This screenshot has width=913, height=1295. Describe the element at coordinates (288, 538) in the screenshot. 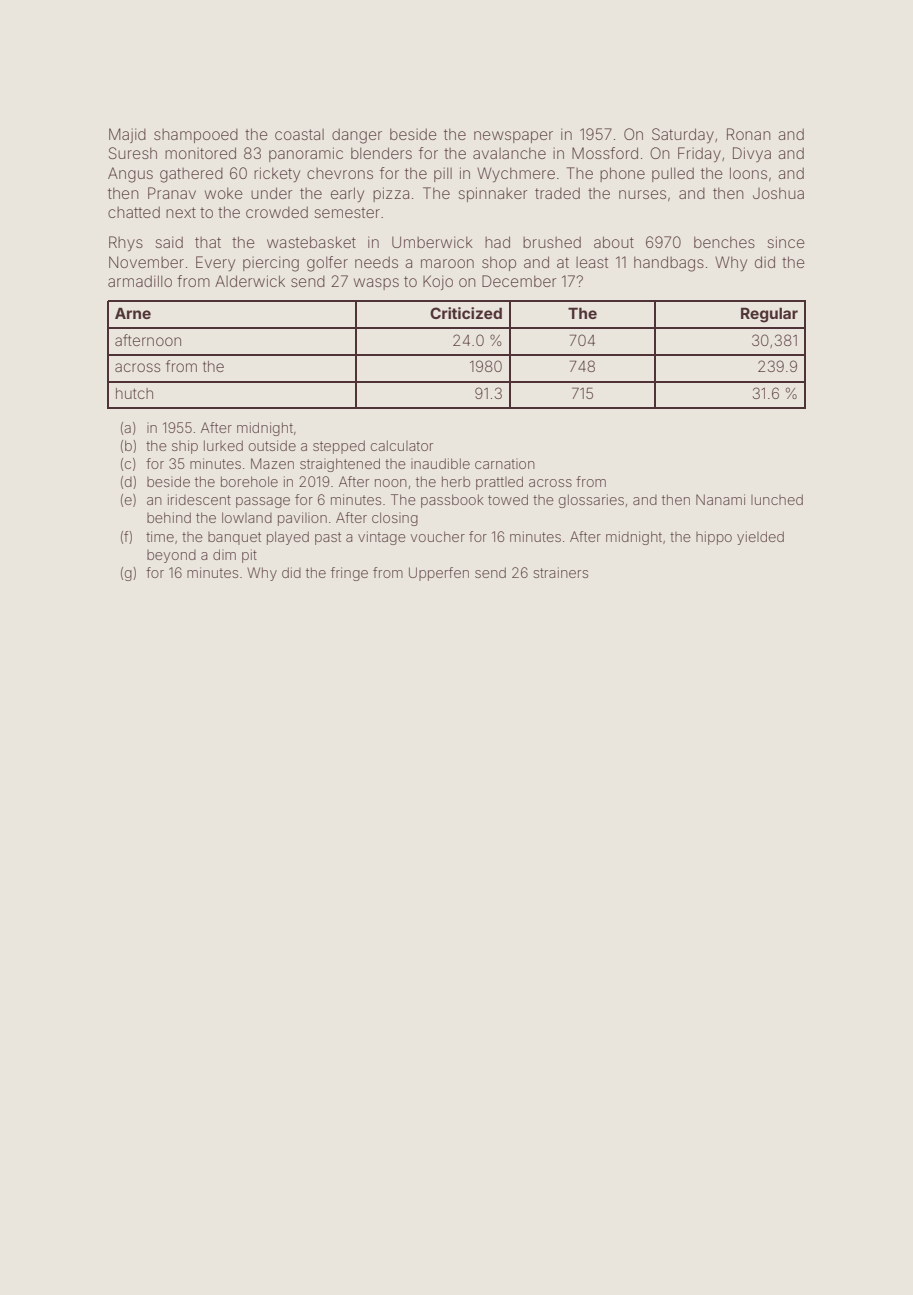

I see `played` at that location.
